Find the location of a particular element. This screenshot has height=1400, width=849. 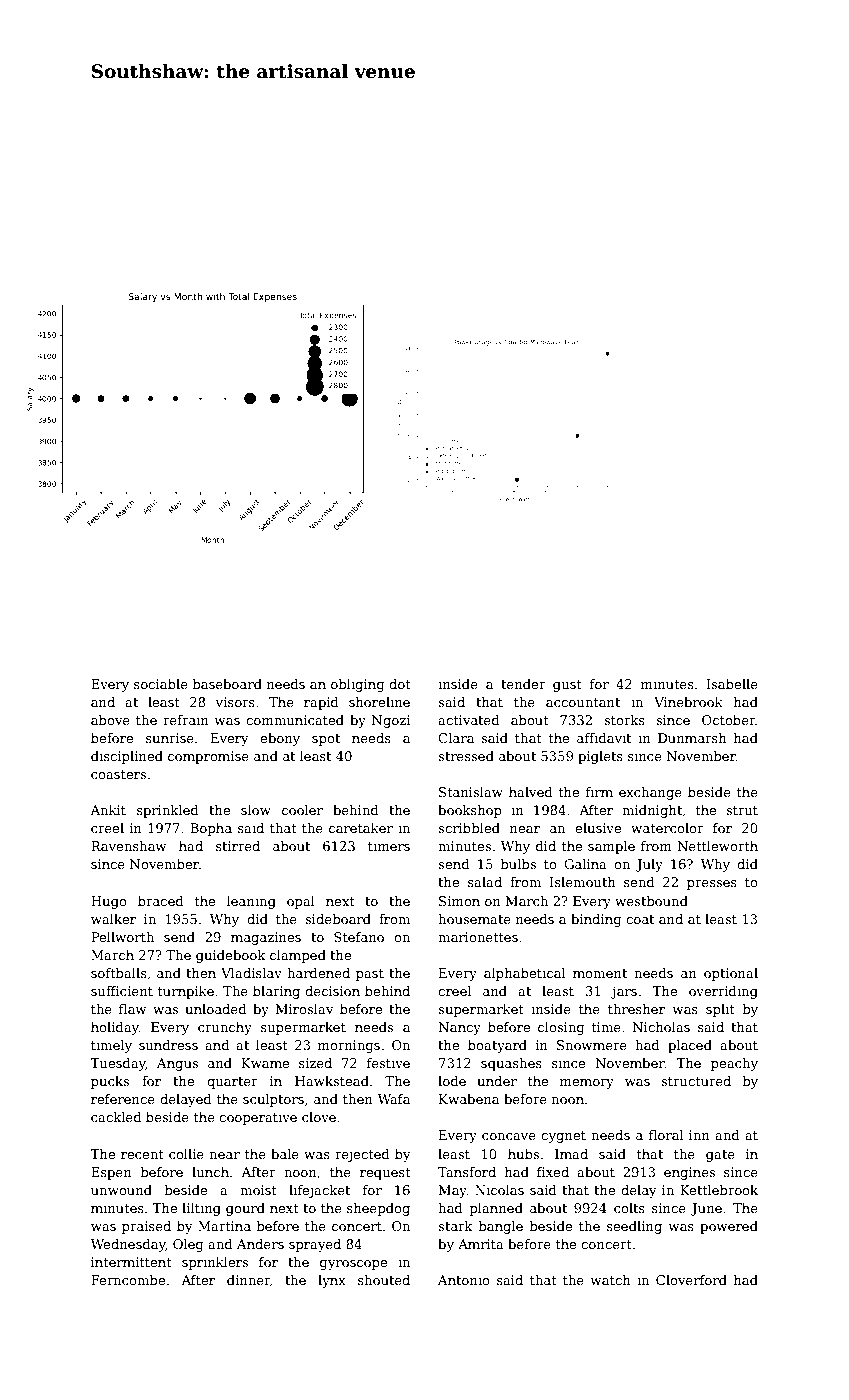

Ankit is located at coordinates (108, 810).
